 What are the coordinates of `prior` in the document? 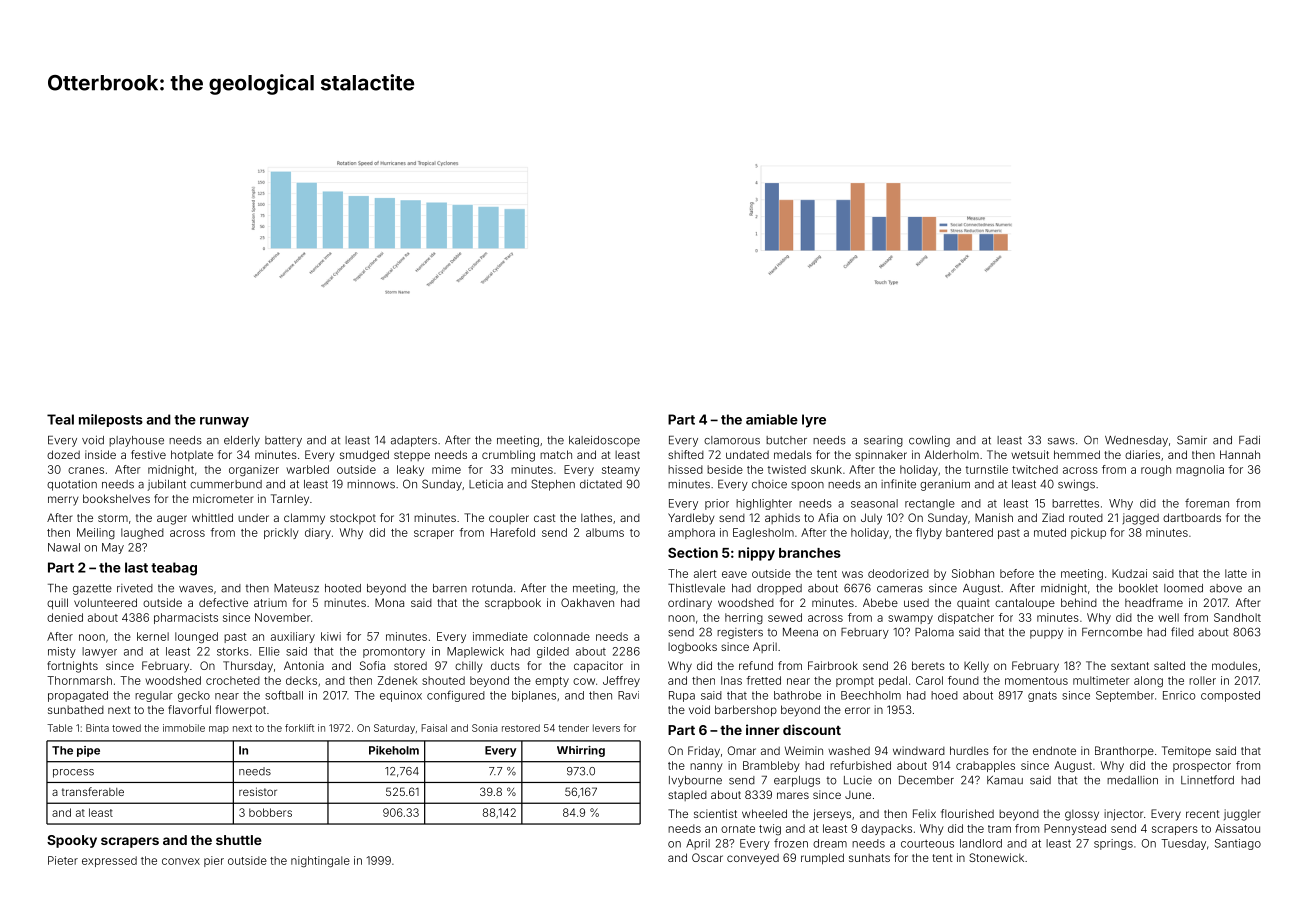 It's located at (717, 504).
